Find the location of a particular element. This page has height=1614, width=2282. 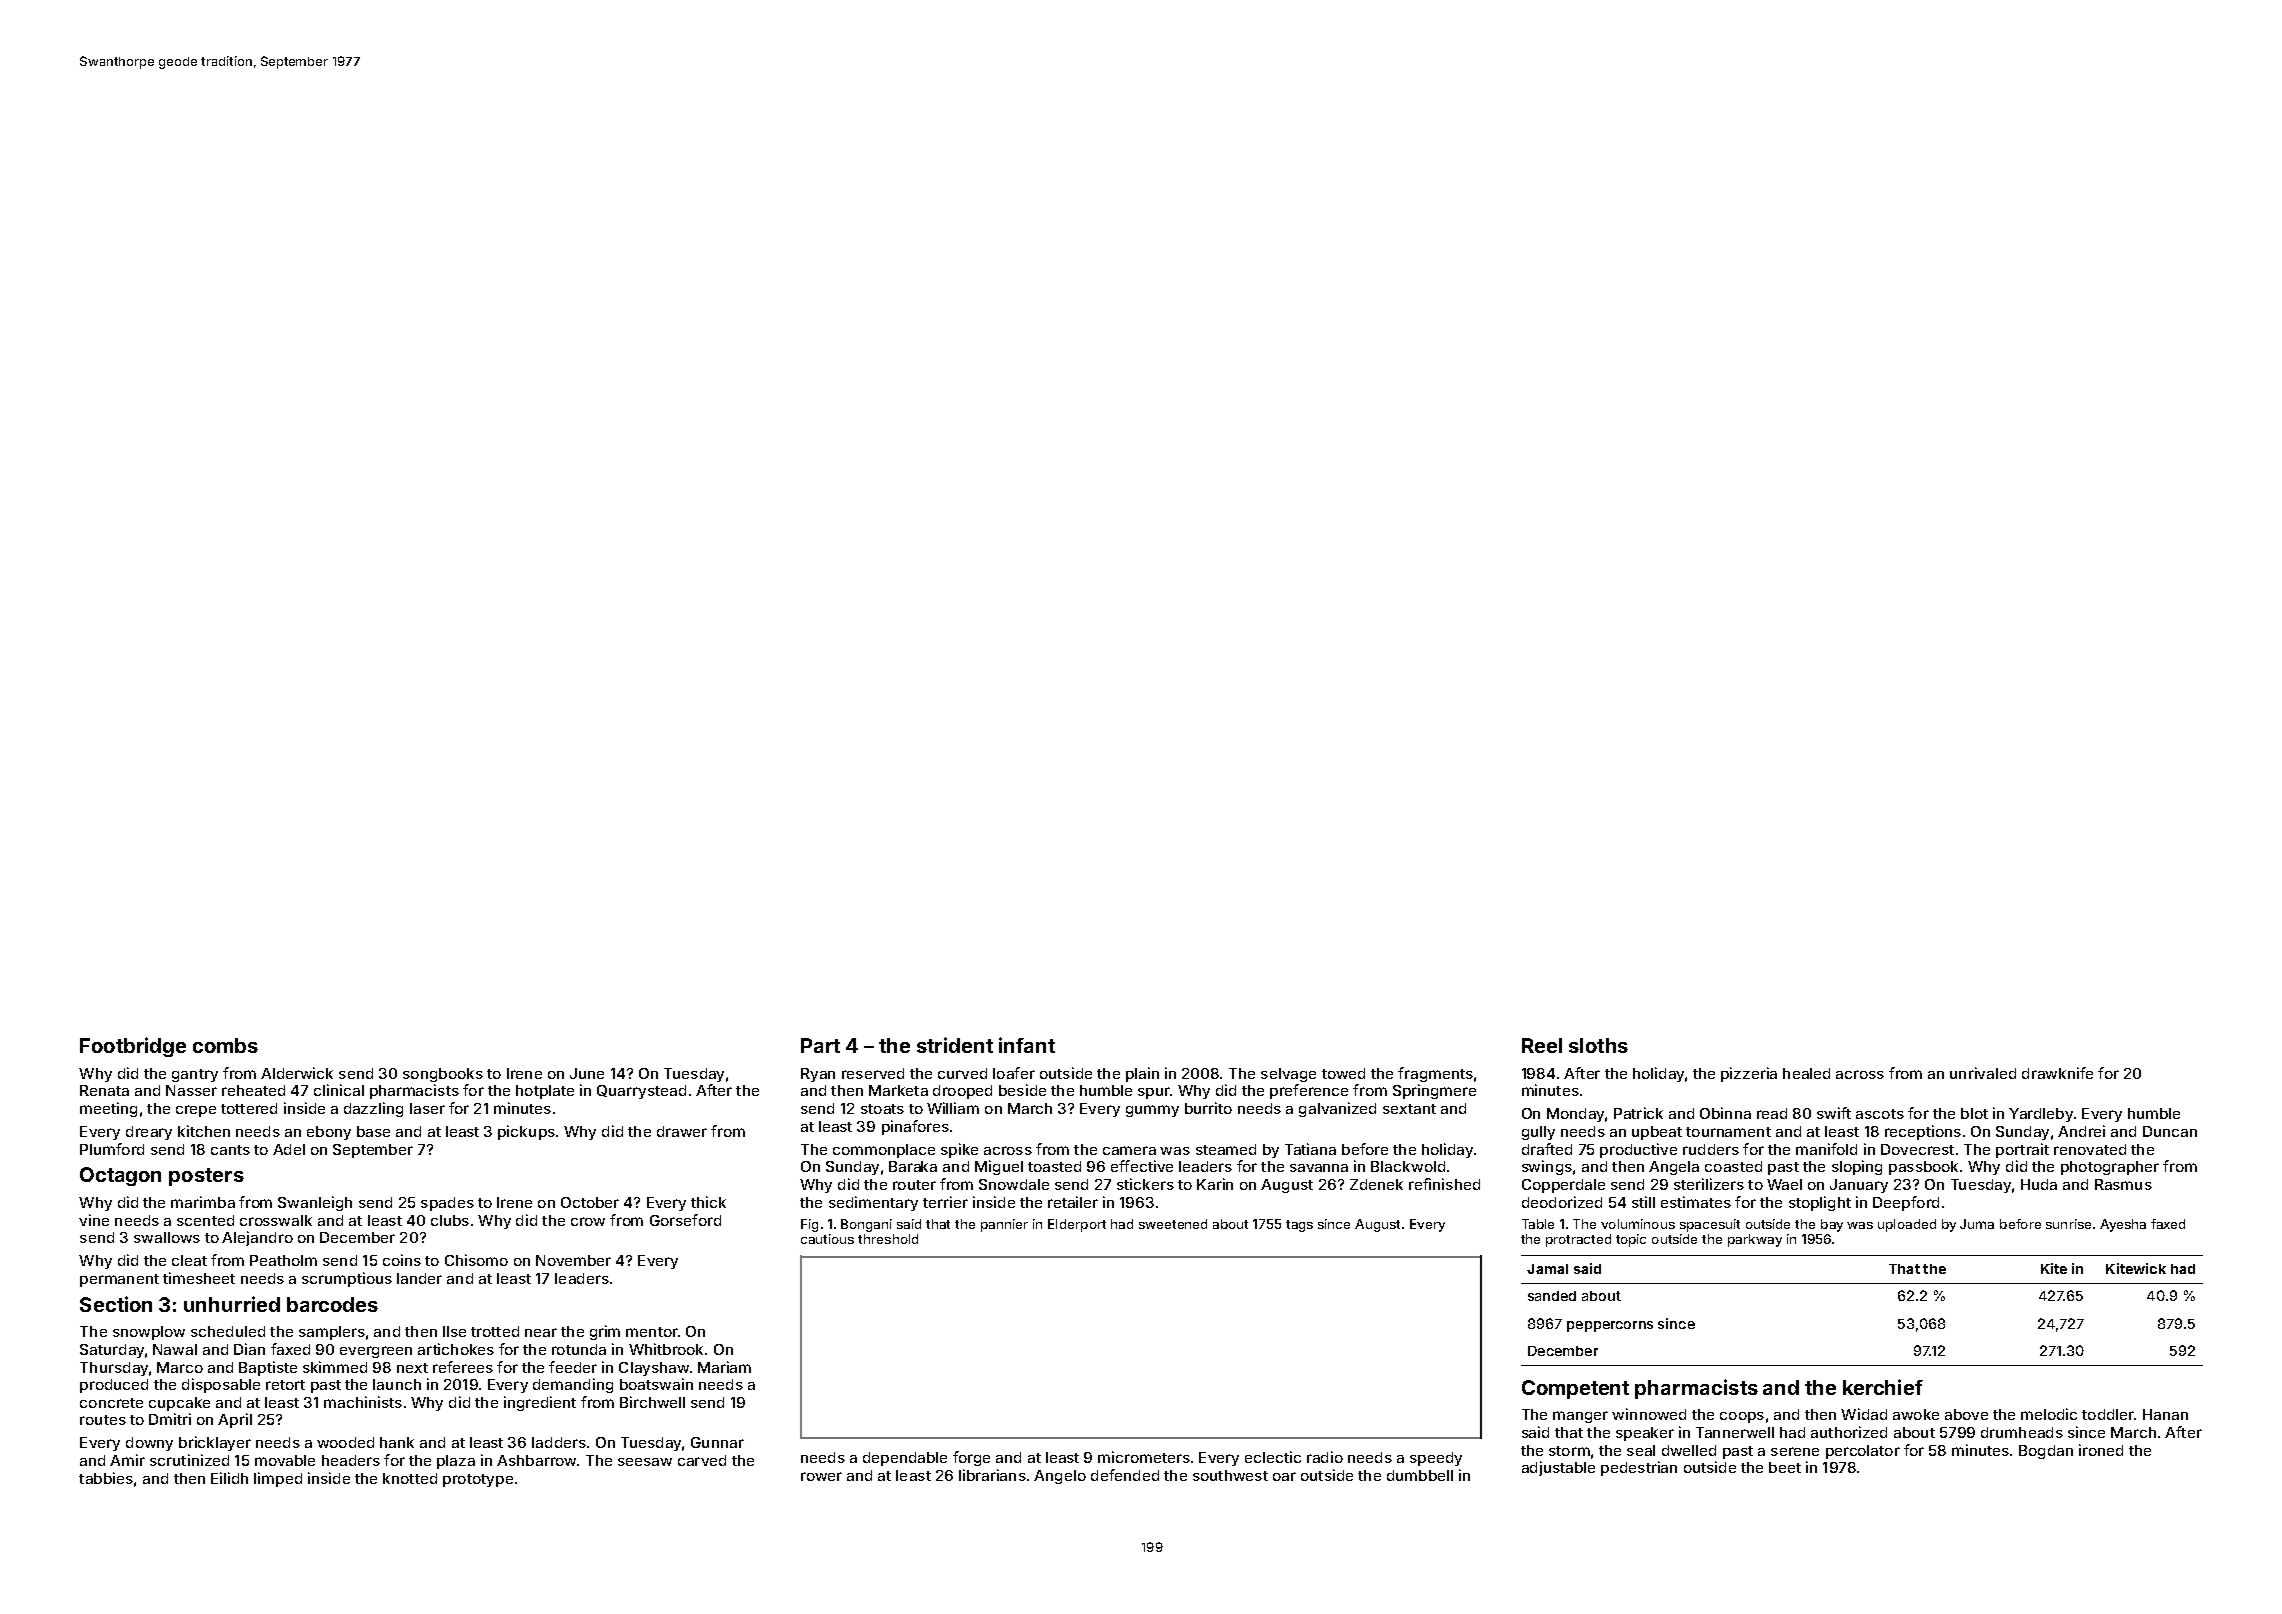

infant is located at coordinates (1027, 1045).
